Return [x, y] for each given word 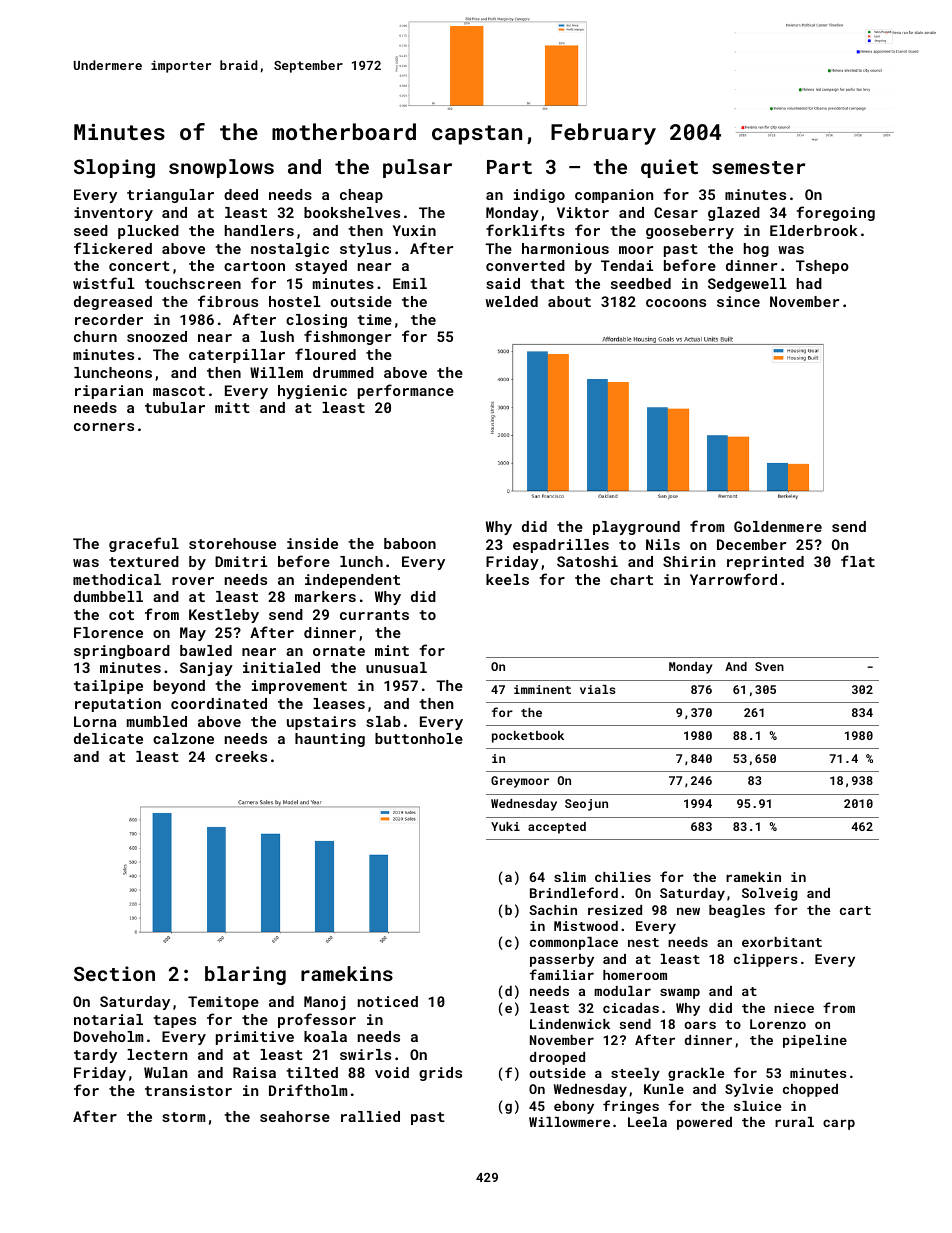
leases [339, 703]
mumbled [157, 721]
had [809, 283]
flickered [113, 248]
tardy [95, 1056]
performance [406, 391]
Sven [769, 666]
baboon [410, 543]
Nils [663, 544]
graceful [144, 544]
